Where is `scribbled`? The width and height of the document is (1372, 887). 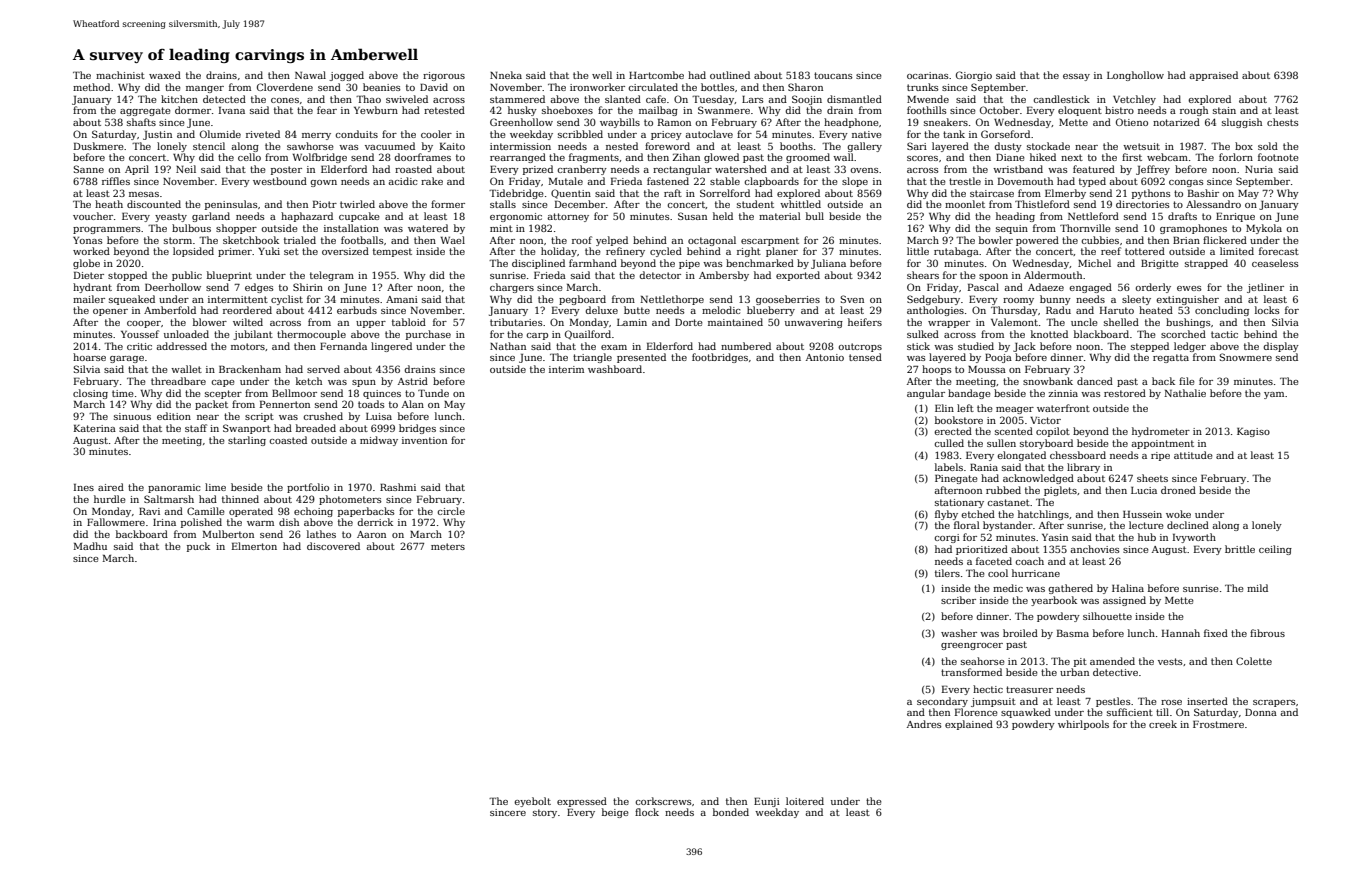 scribbled is located at coordinates (580, 134).
